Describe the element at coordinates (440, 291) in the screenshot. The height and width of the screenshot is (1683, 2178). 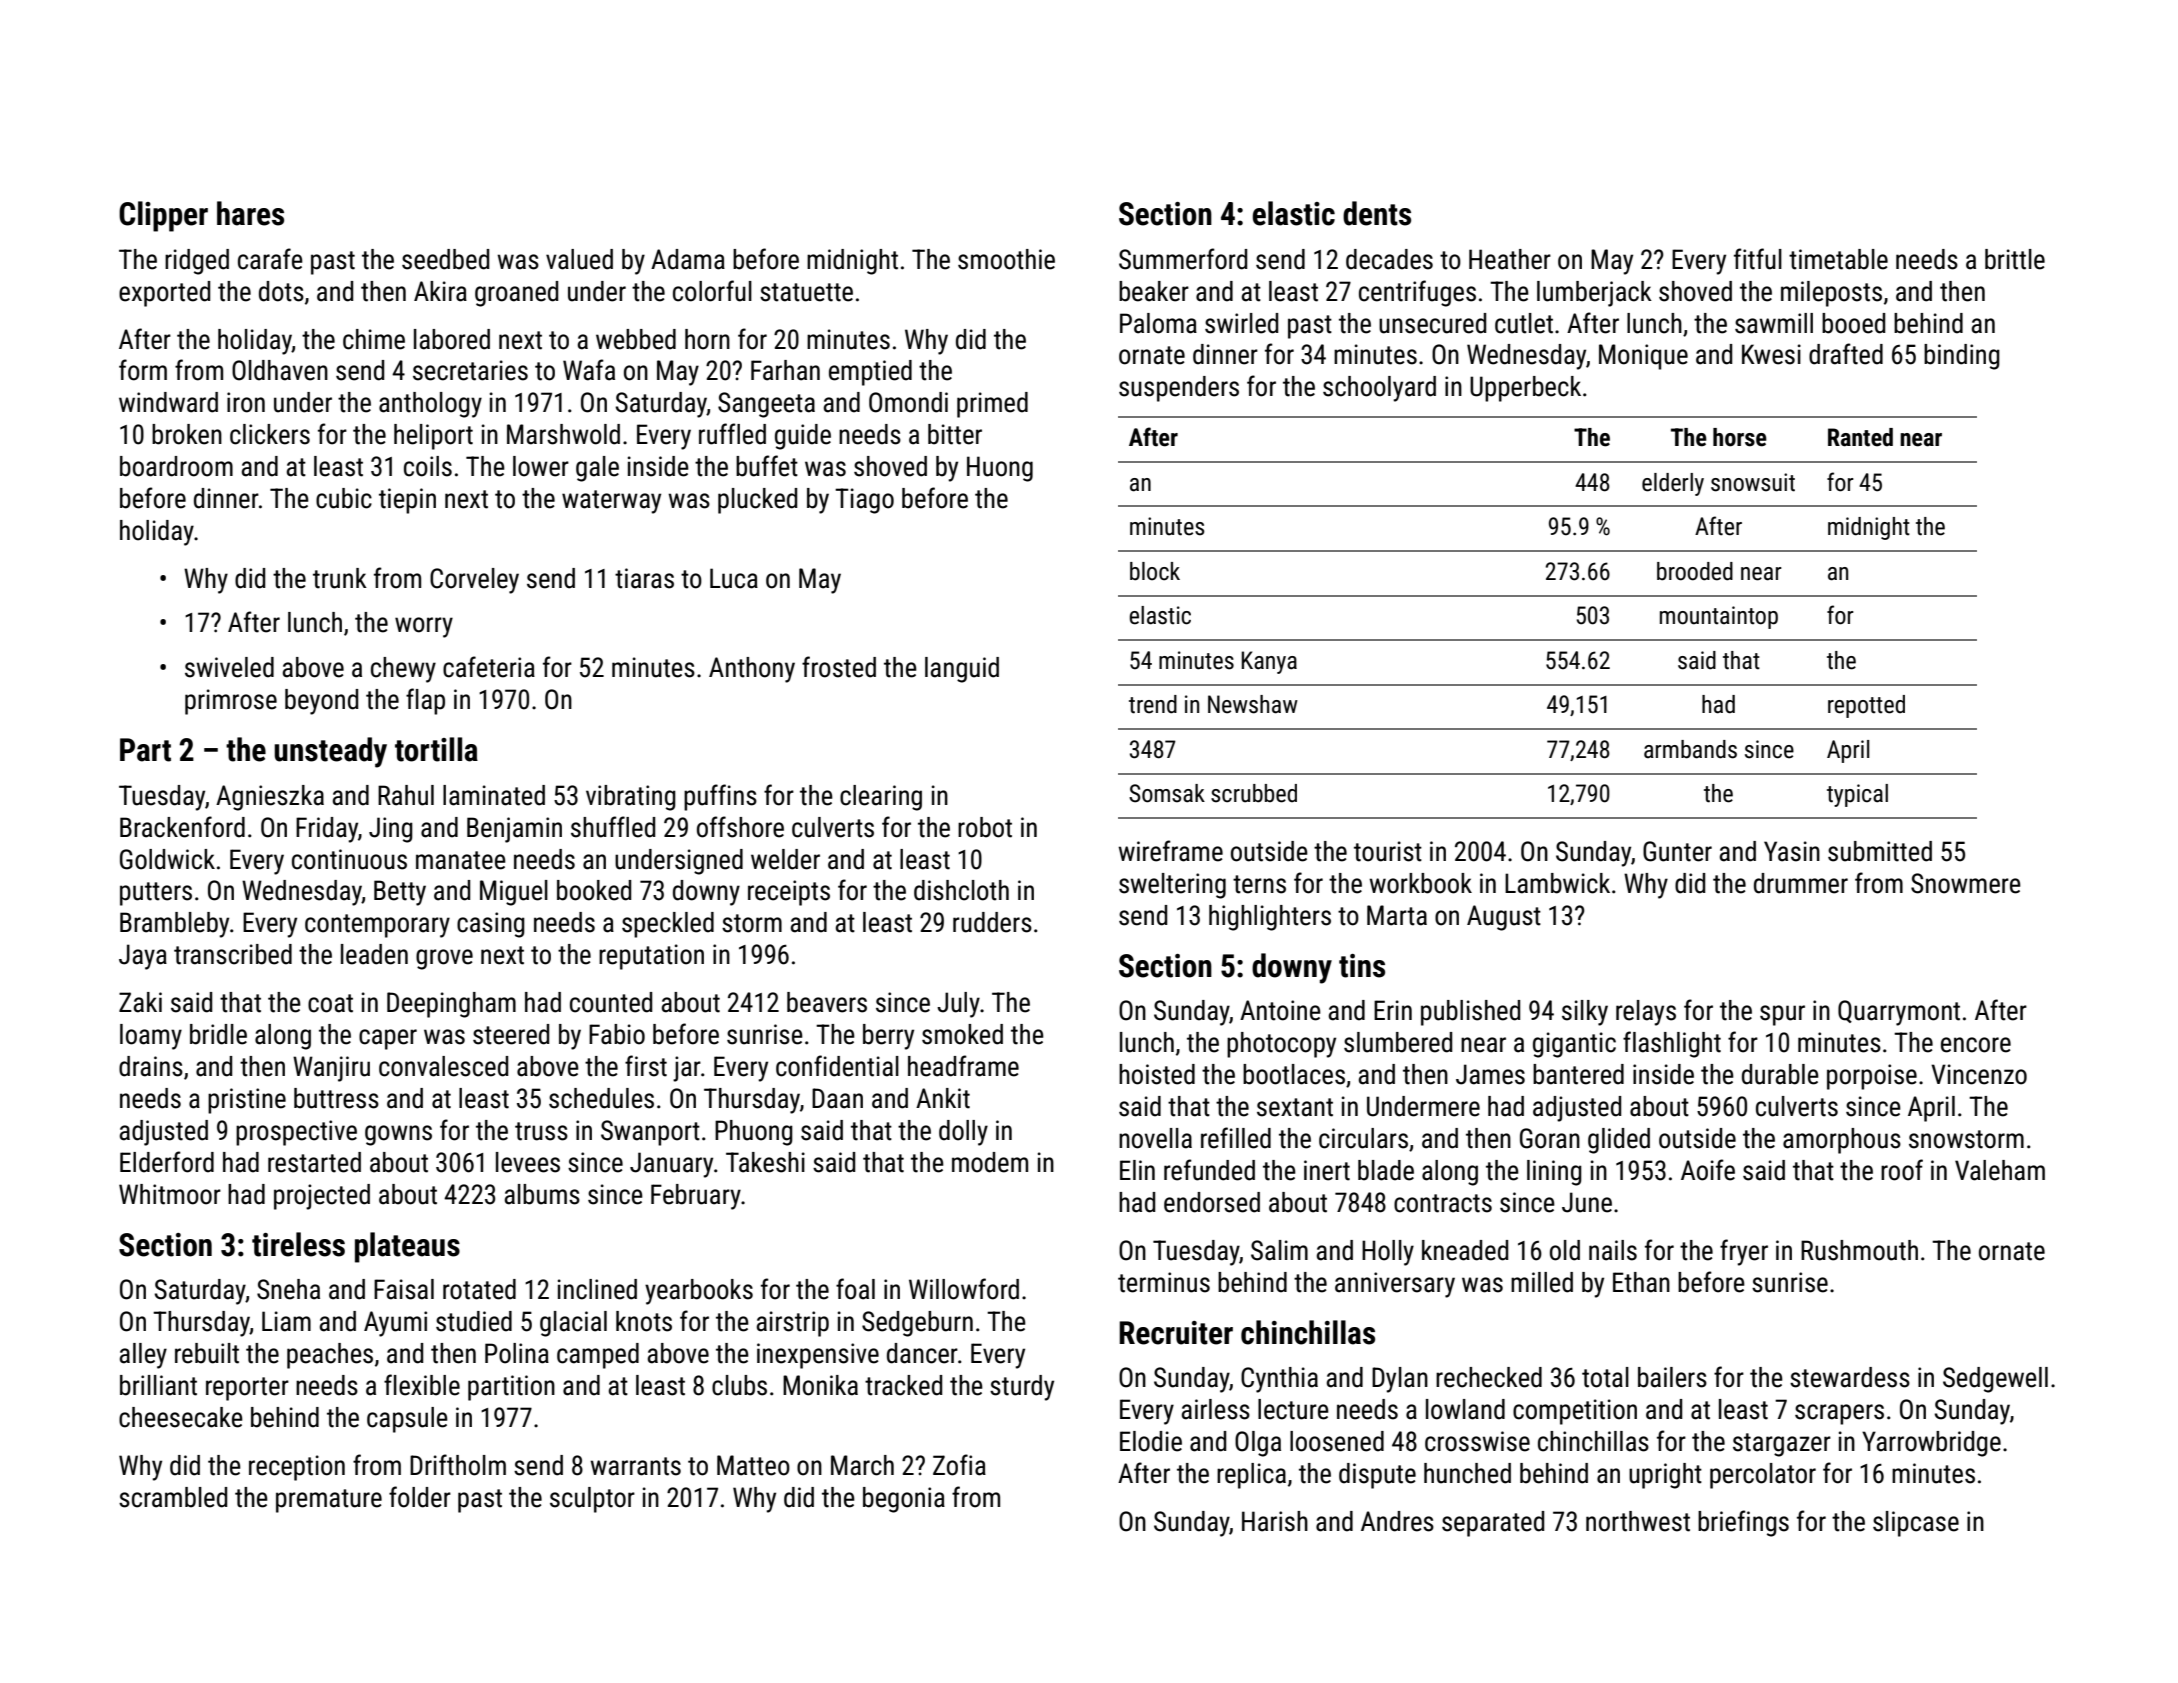
I see `Akira` at that location.
